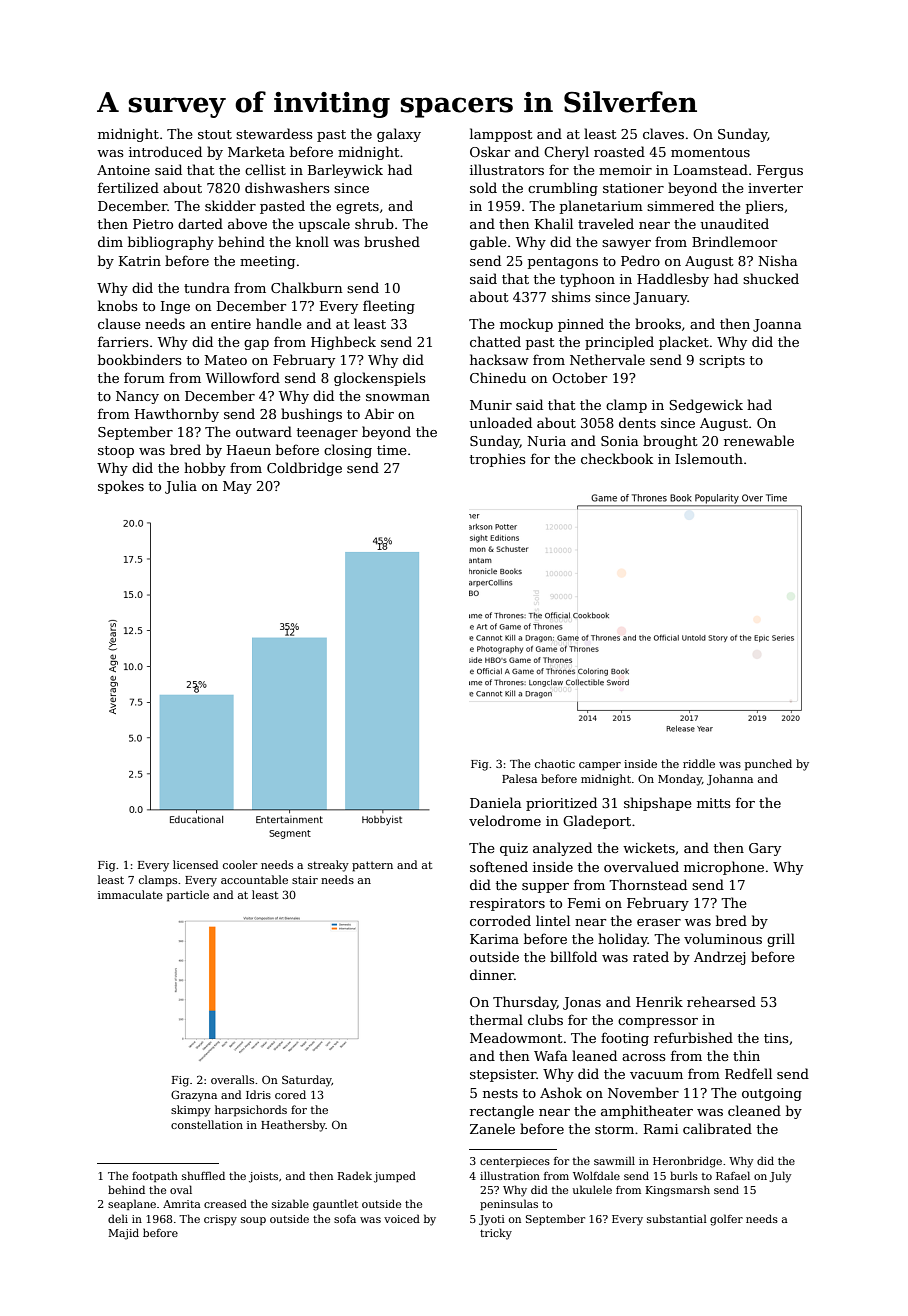  What do you see at coordinates (680, 205) in the screenshot?
I see `simmered` at bounding box center [680, 205].
